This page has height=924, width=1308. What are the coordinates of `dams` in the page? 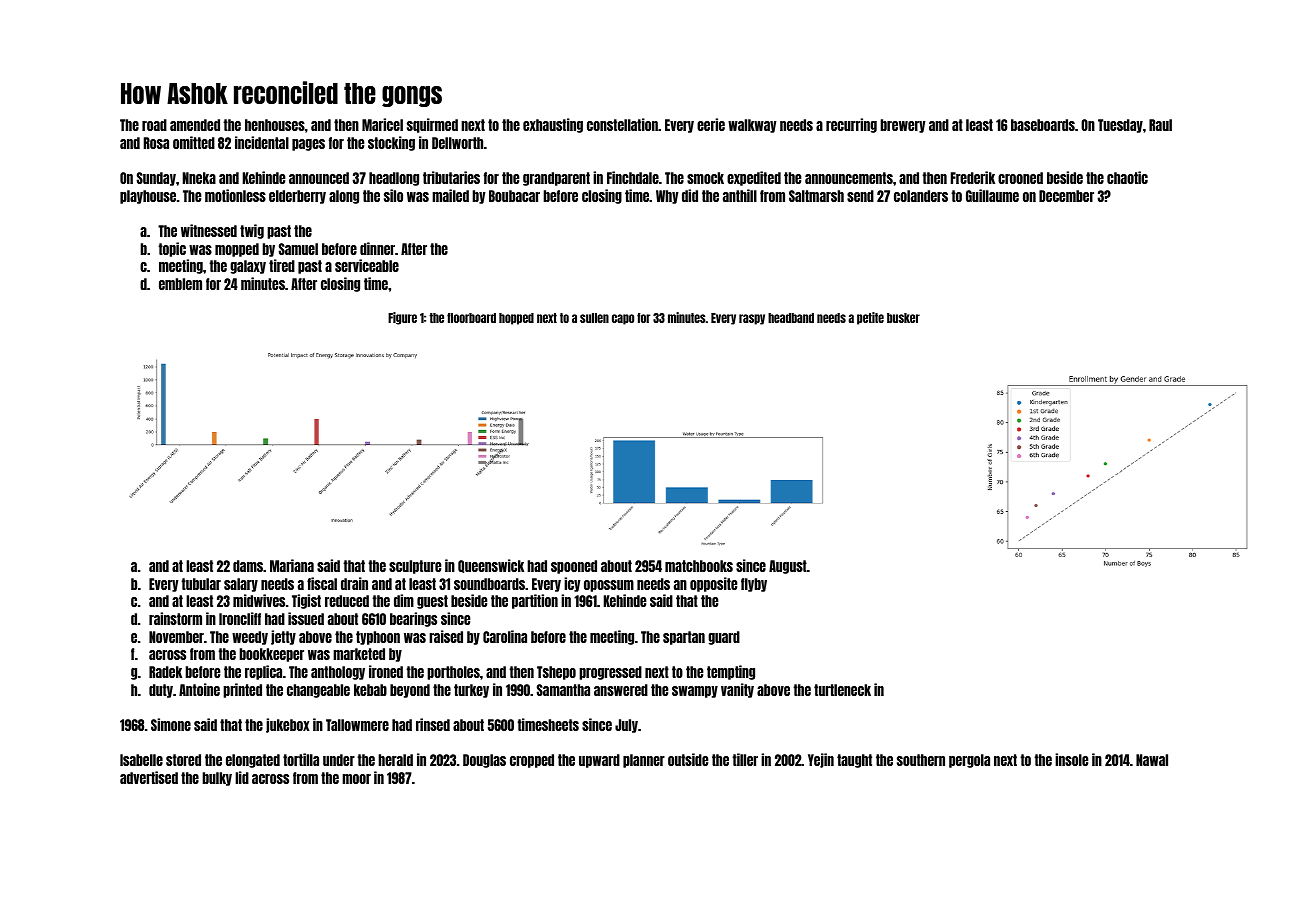 It's located at (248, 566).
